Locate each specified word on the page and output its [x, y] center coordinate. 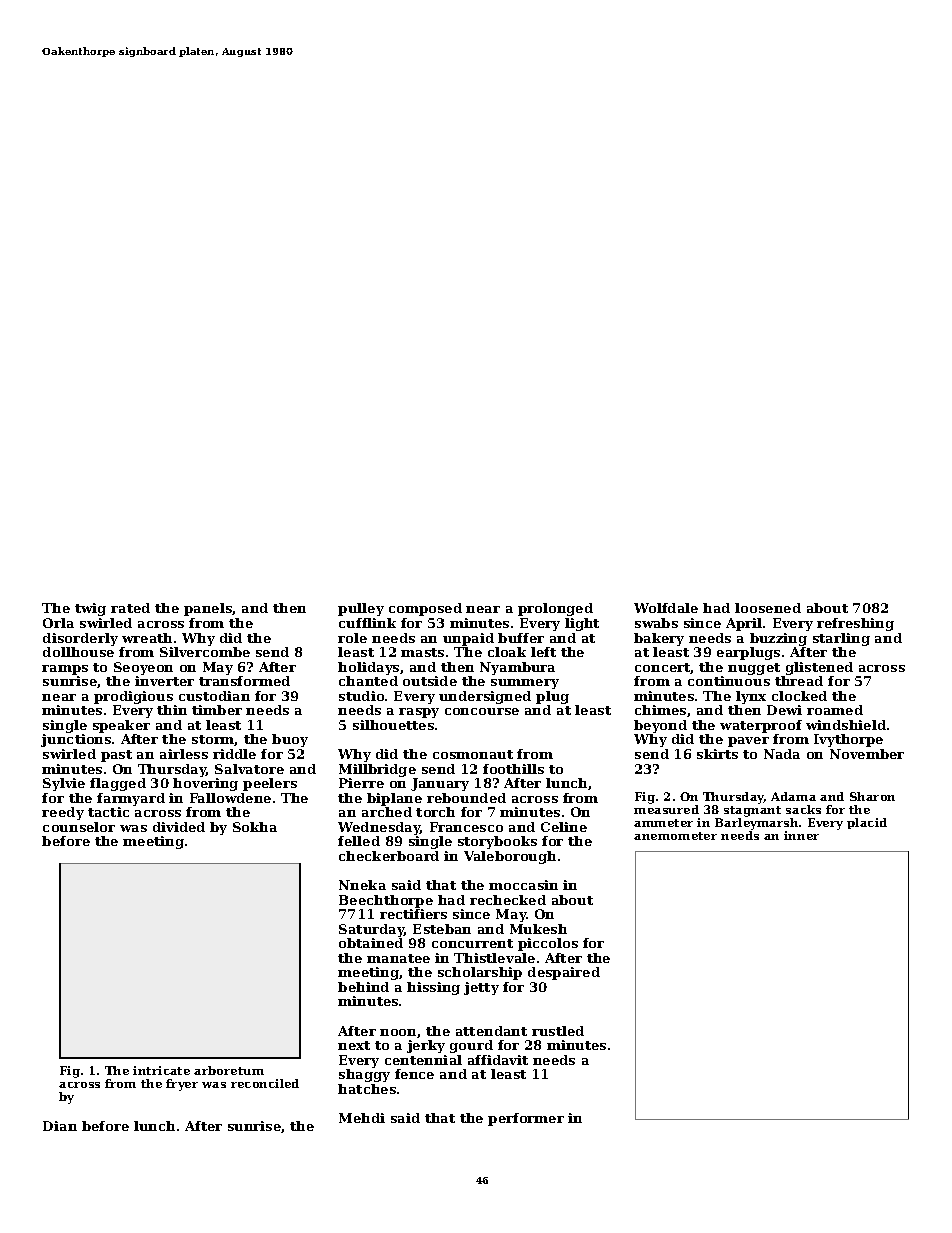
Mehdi [362, 1118]
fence [414, 1074]
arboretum [229, 1070]
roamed [835, 710]
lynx [751, 697]
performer [526, 1119]
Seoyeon [143, 668]
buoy [290, 740]
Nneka [362, 885]
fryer [182, 1085]
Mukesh [538, 929]
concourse [482, 711]
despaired [564, 973]
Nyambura [517, 668]
